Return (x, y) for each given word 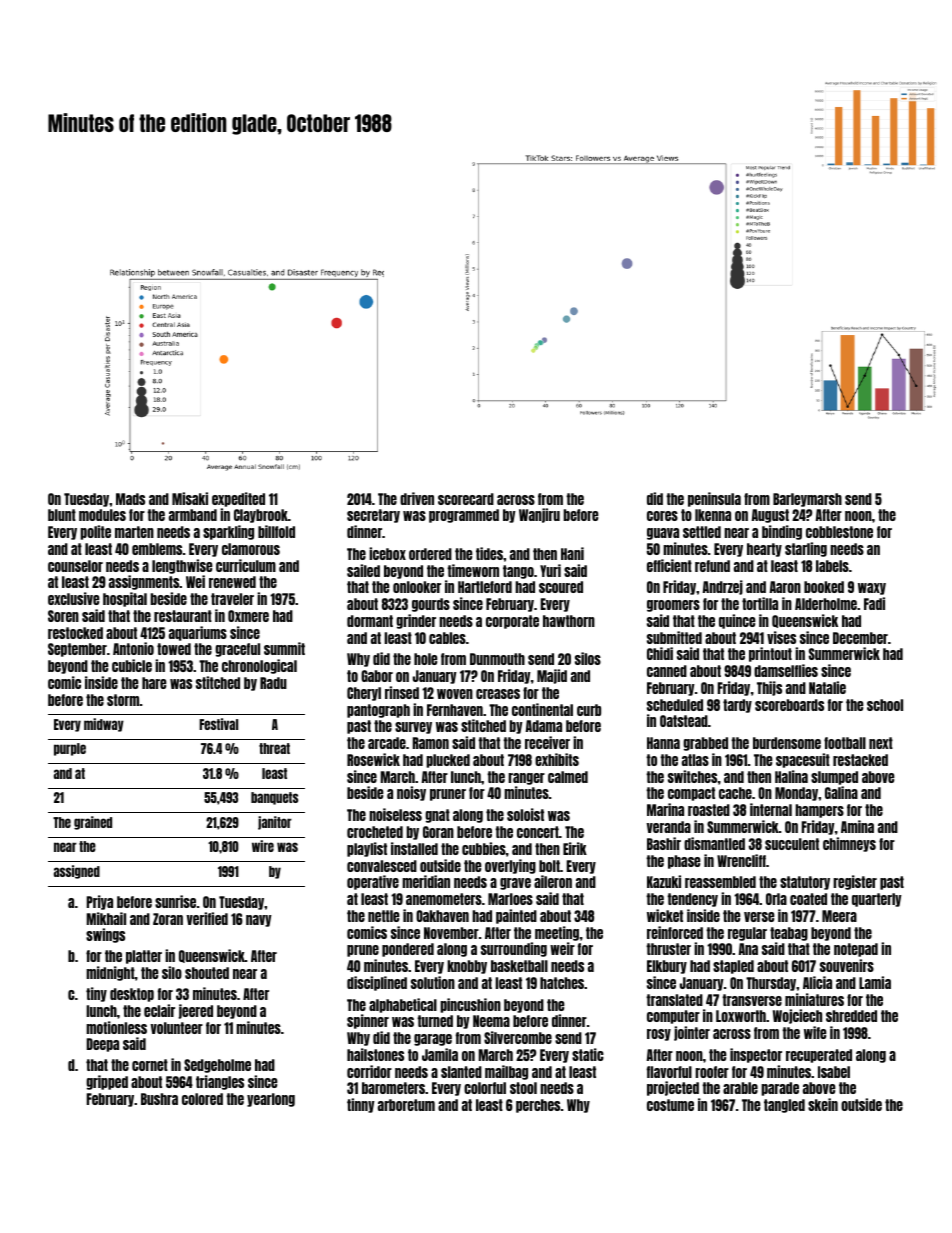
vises (781, 637)
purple (70, 749)
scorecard (466, 499)
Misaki (190, 498)
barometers (393, 1088)
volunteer (176, 1028)
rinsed (402, 692)
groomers (673, 606)
